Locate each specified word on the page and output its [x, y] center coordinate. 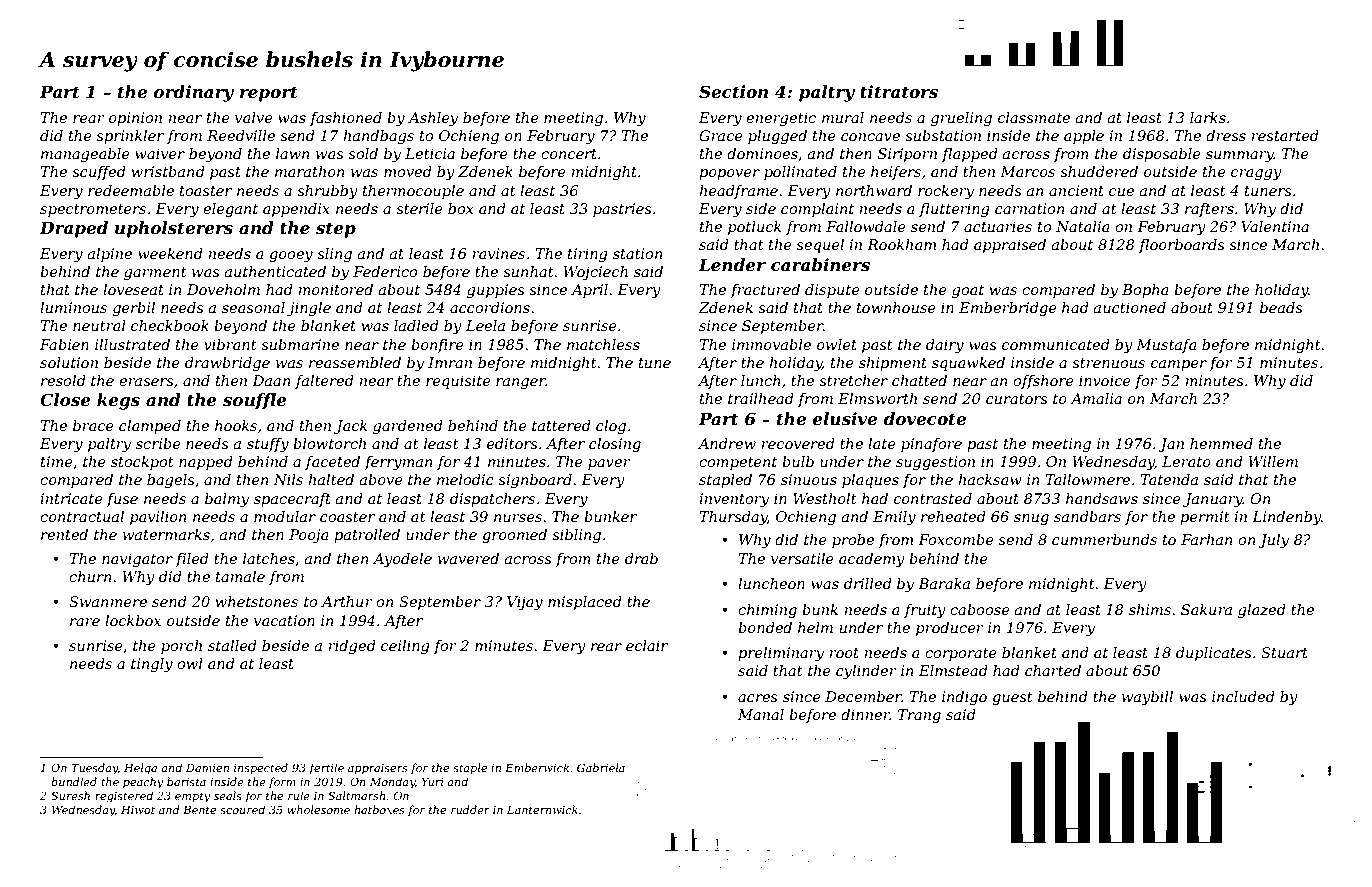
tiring [588, 255]
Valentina [1275, 226]
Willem [1273, 461]
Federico [385, 271]
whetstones [256, 601]
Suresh [70, 795]
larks [1208, 117]
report [269, 94]
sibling [576, 536]
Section [733, 91]
